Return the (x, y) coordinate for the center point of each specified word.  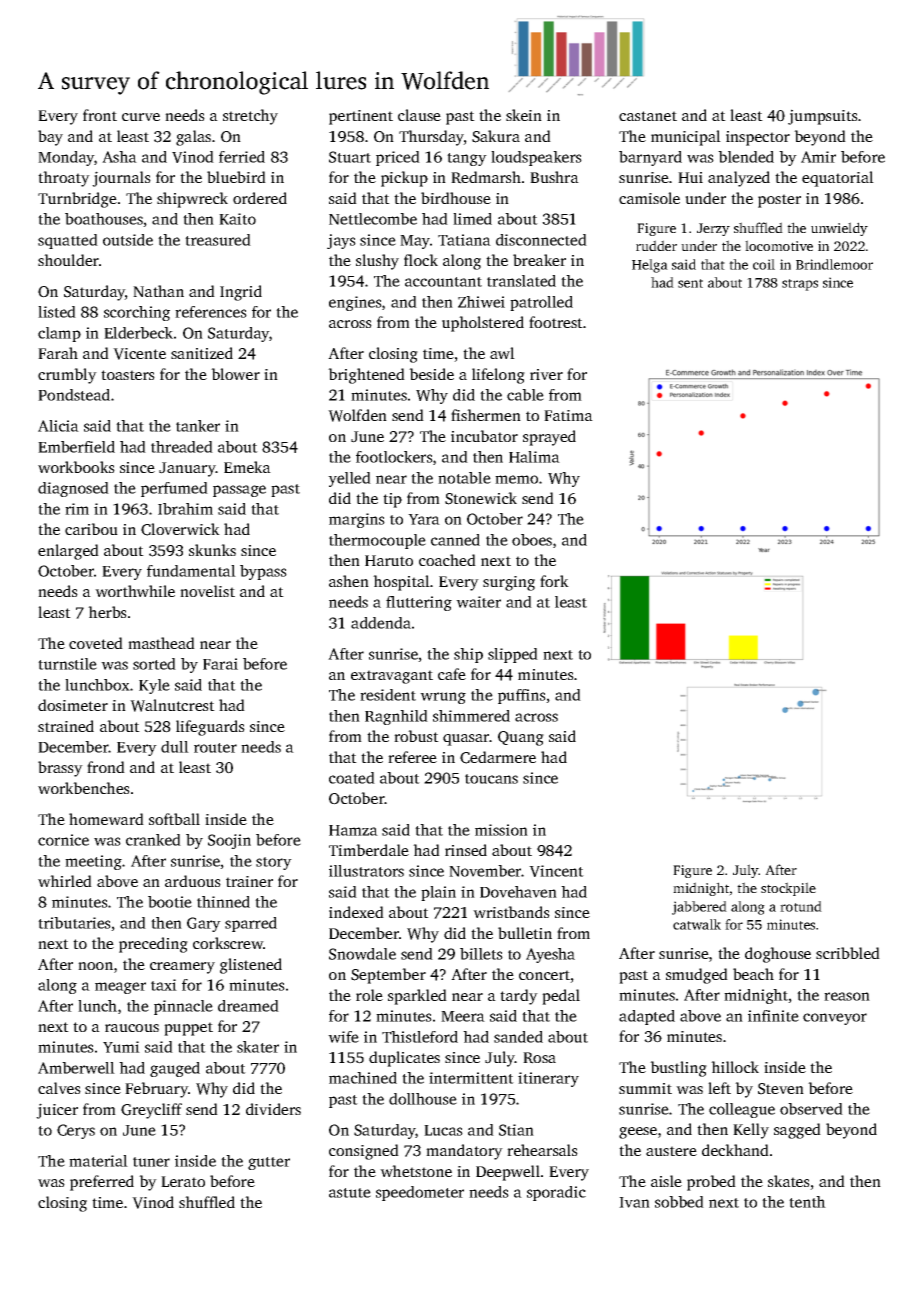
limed (472, 219)
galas (193, 138)
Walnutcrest (172, 705)
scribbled (848, 953)
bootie (170, 902)
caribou (91, 529)
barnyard (650, 158)
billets (481, 954)
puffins (522, 696)
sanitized (202, 353)
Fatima (568, 415)
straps (800, 285)
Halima (534, 457)
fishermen (486, 415)
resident (388, 695)
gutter (269, 1163)
